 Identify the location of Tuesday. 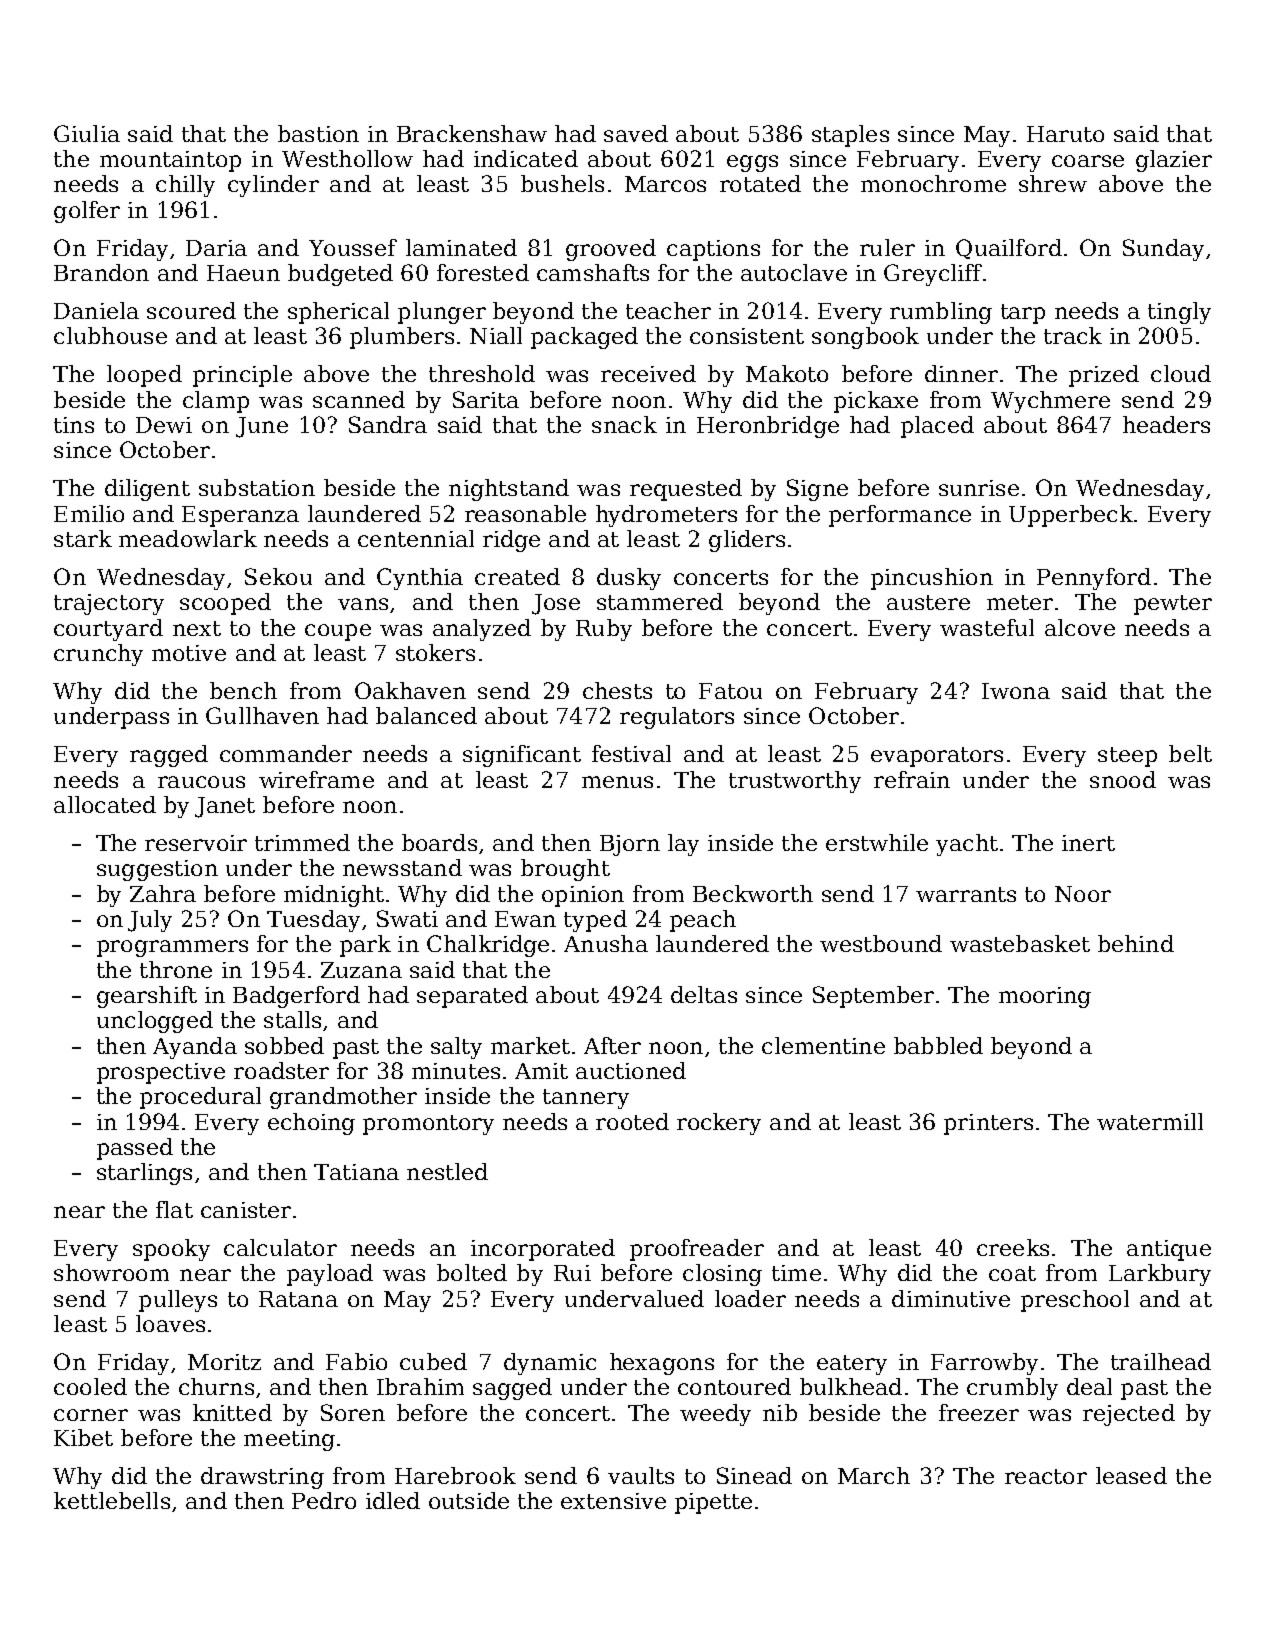
(313, 921).
